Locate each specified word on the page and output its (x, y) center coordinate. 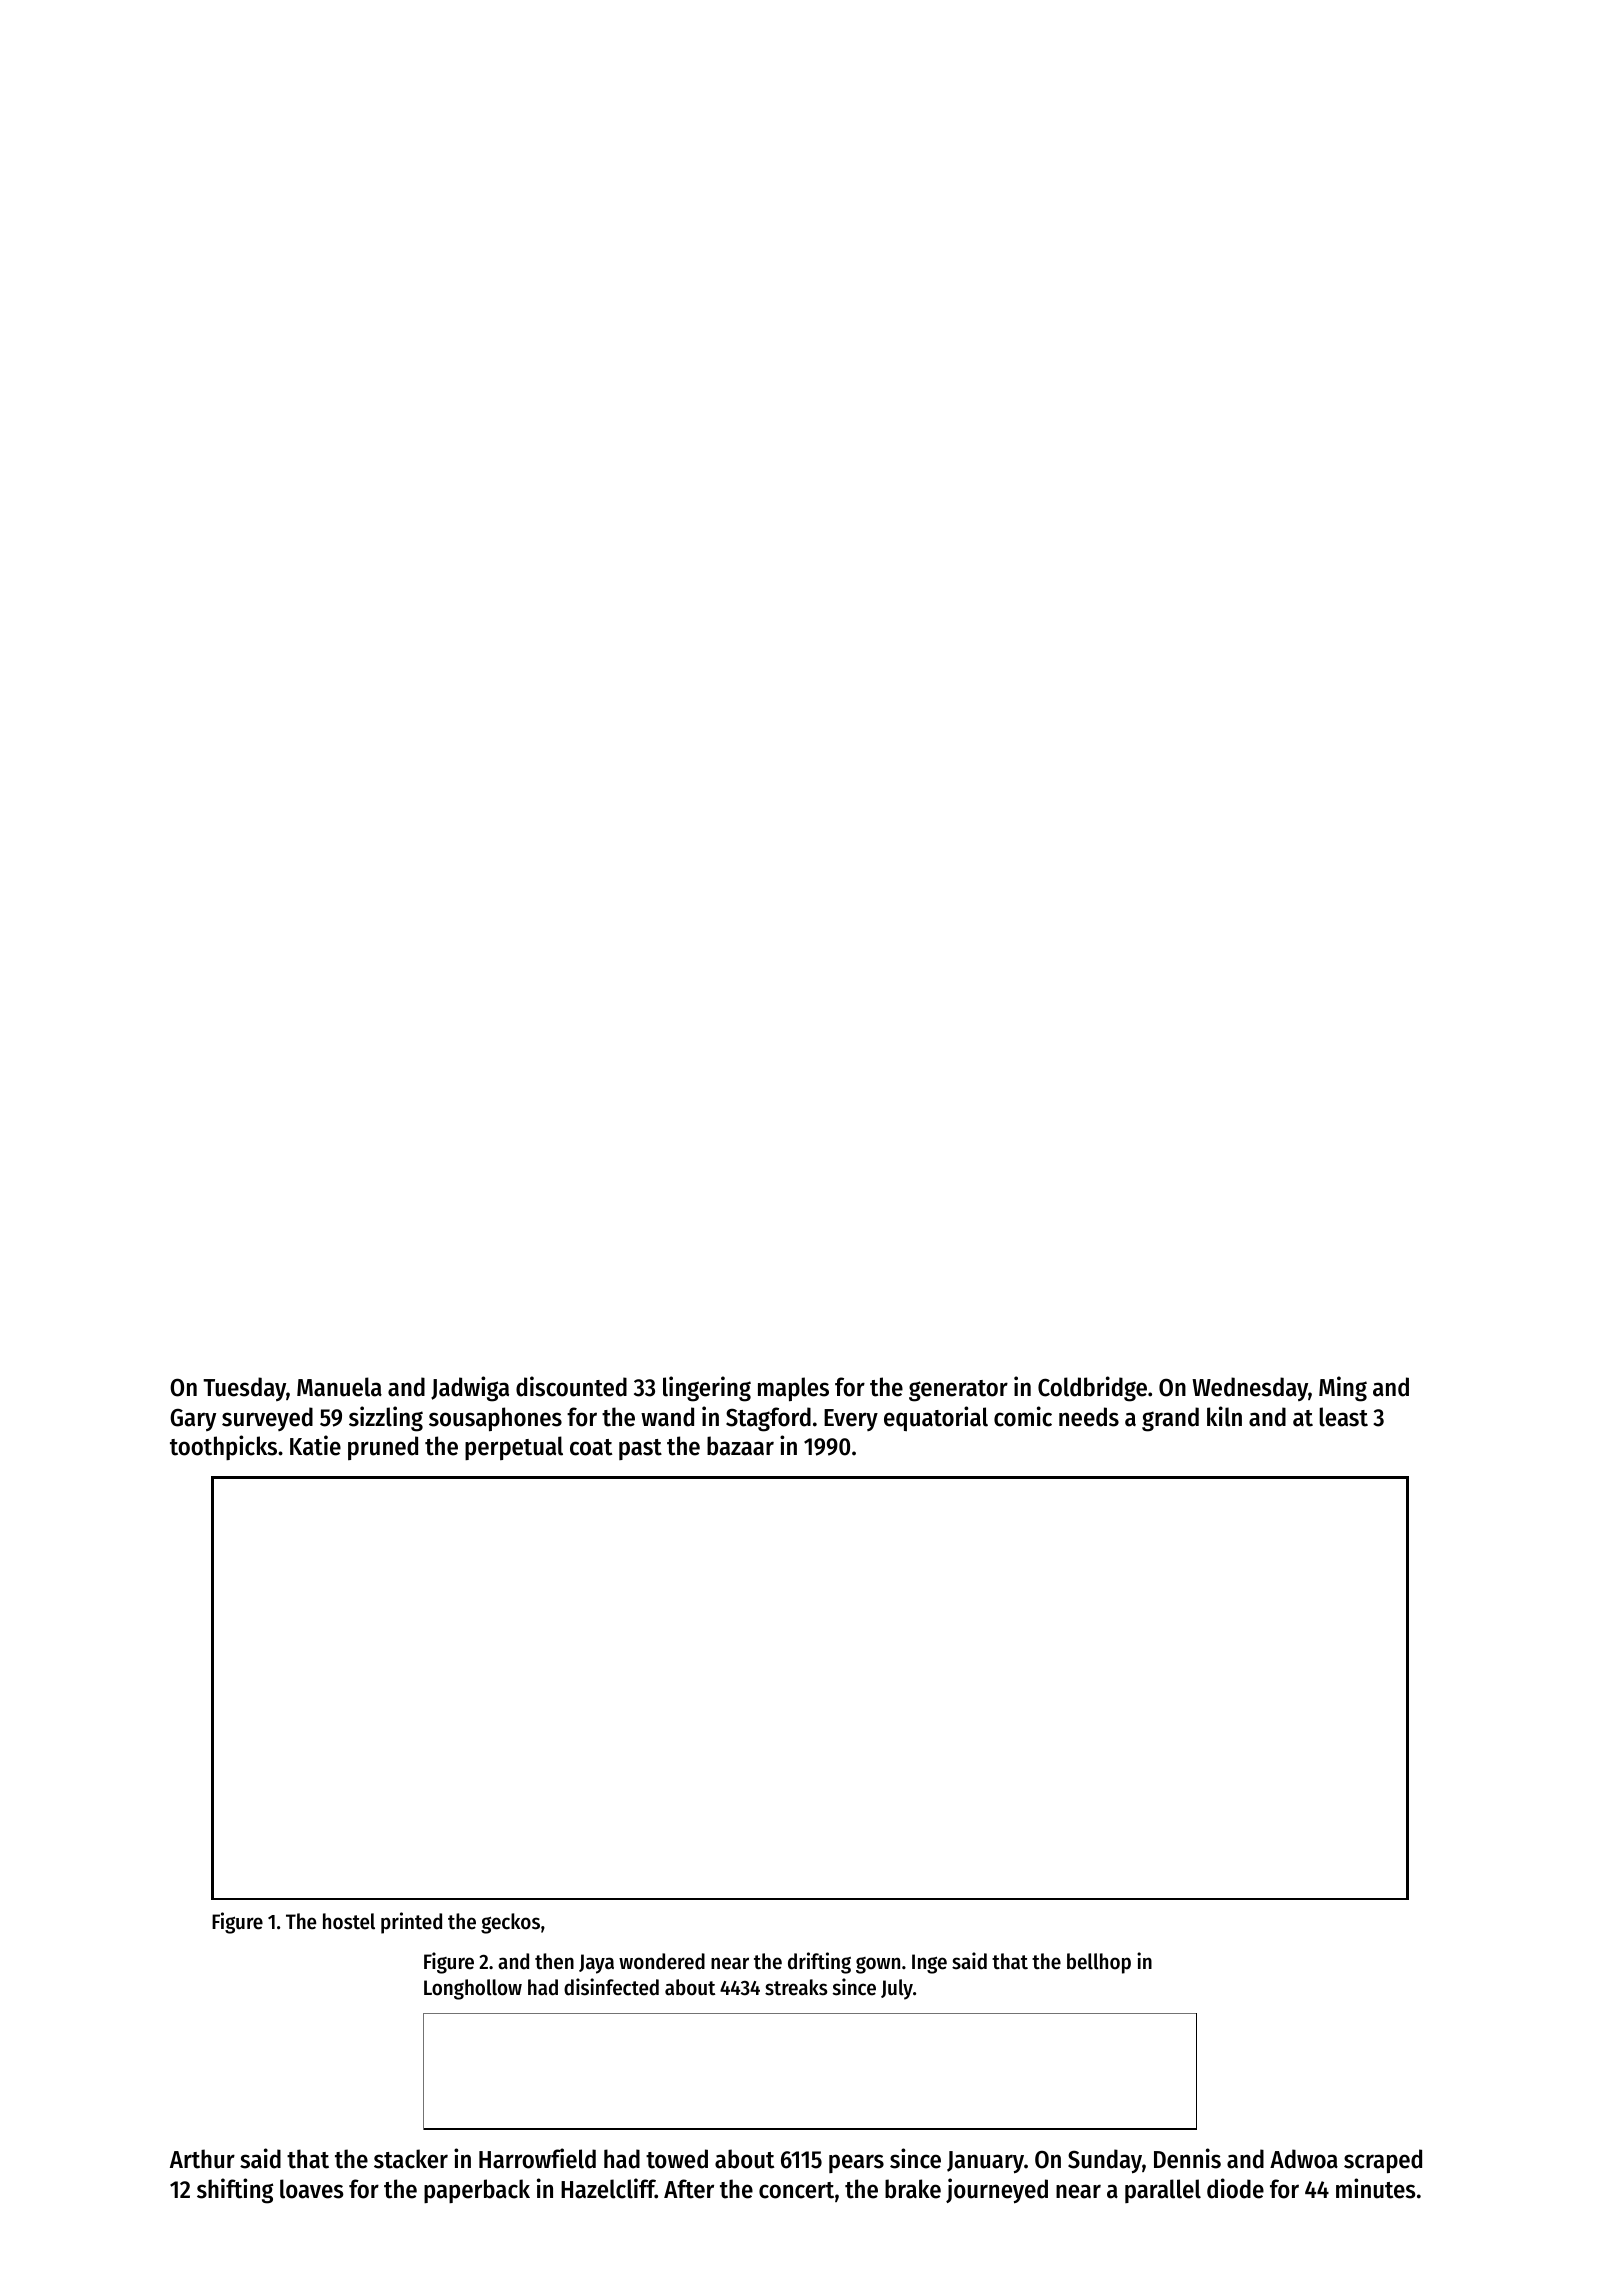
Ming (1343, 1389)
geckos (510, 1923)
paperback (477, 2191)
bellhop (1099, 1963)
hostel (349, 1921)
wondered (662, 1961)
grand (1170, 1419)
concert (796, 2190)
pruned (383, 1448)
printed (411, 1923)
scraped (1383, 2161)
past (640, 1449)
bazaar (740, 1446)
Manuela (339, 1387)
